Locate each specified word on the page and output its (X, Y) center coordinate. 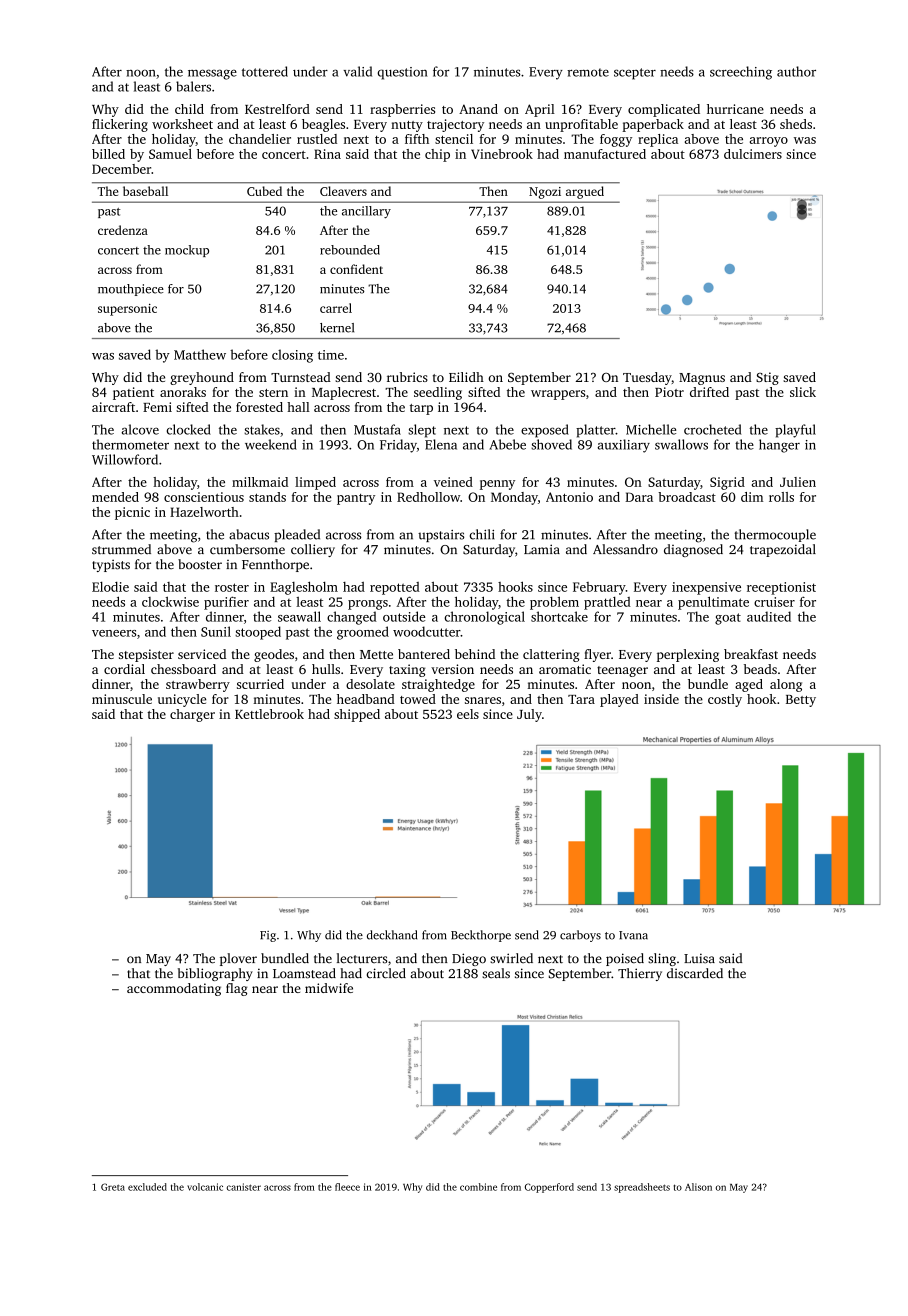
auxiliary (623, 446)
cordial (124, 669)
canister (244, 1187)
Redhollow (428, 497)
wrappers (558, 395)
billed (108, 154)
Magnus (702, 379)
